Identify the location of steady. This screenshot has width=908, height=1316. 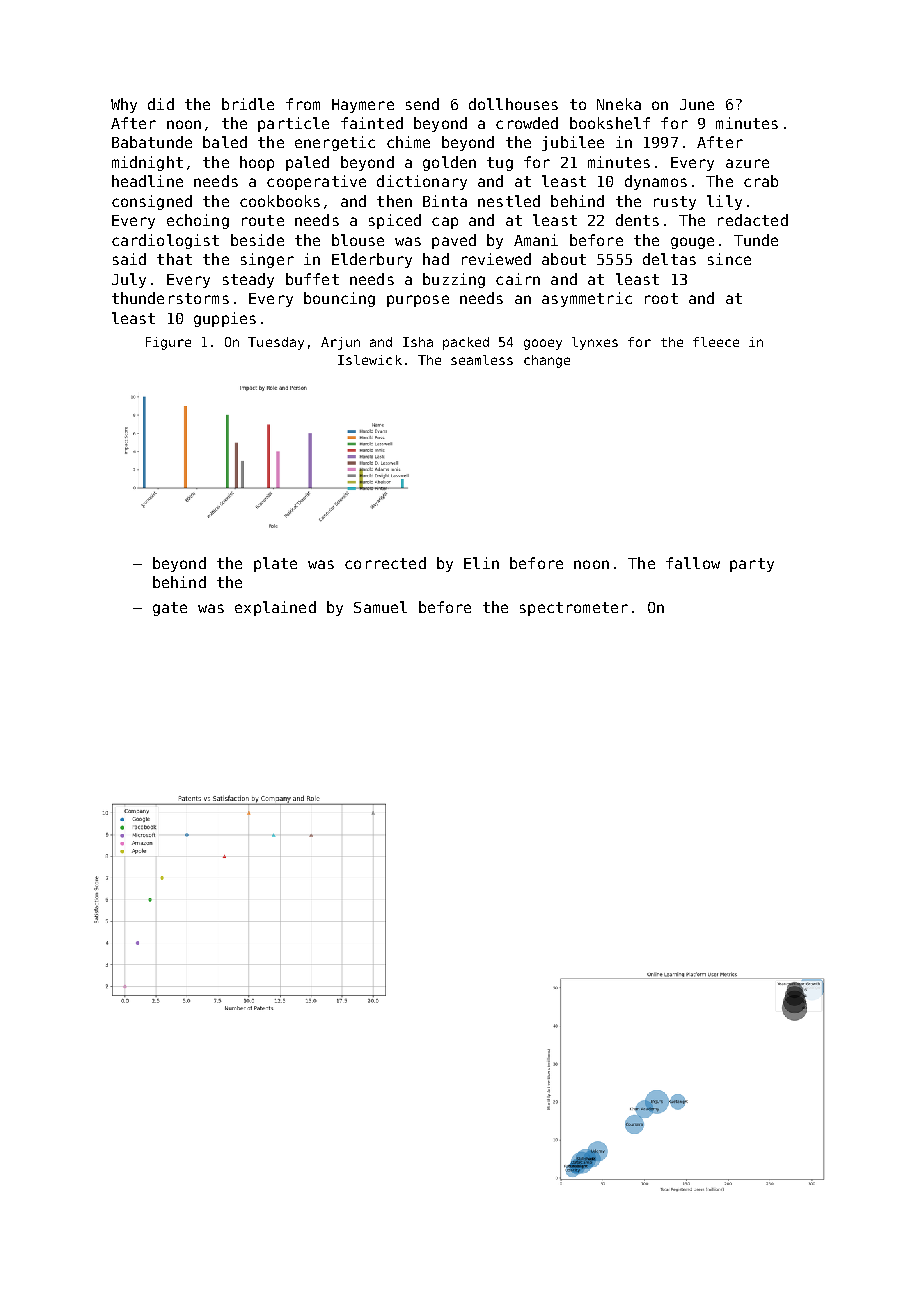
(248, 280).
